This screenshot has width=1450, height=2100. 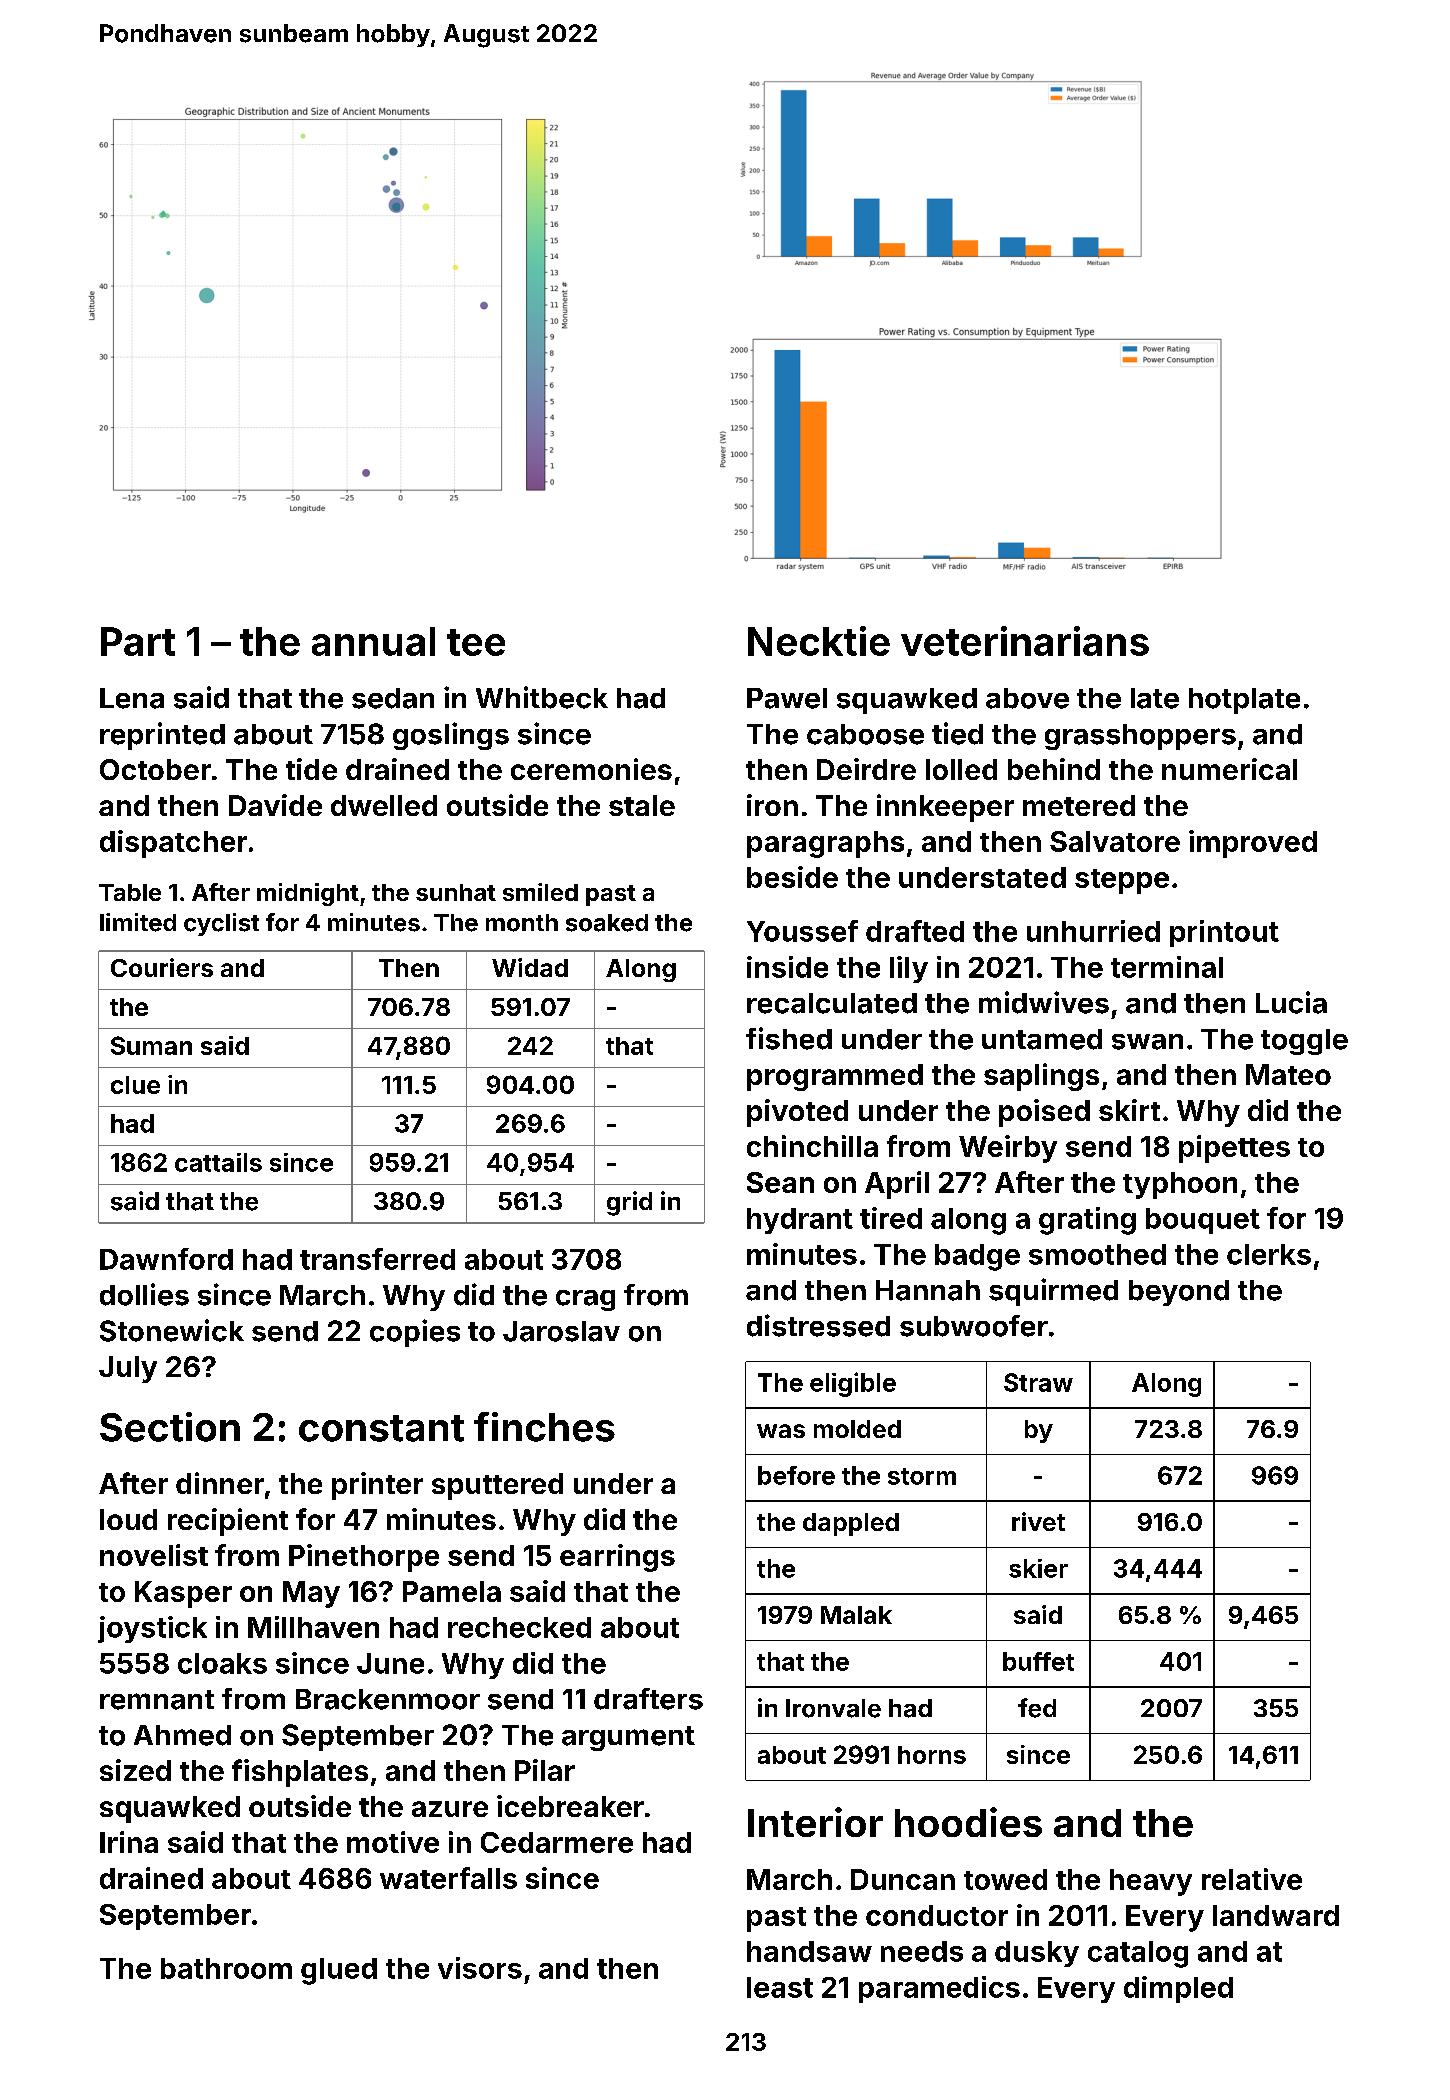 What do you see at coordinates (1253, 844) in the screenshot?
I see `improved` at bounding box center [1253, 844].
